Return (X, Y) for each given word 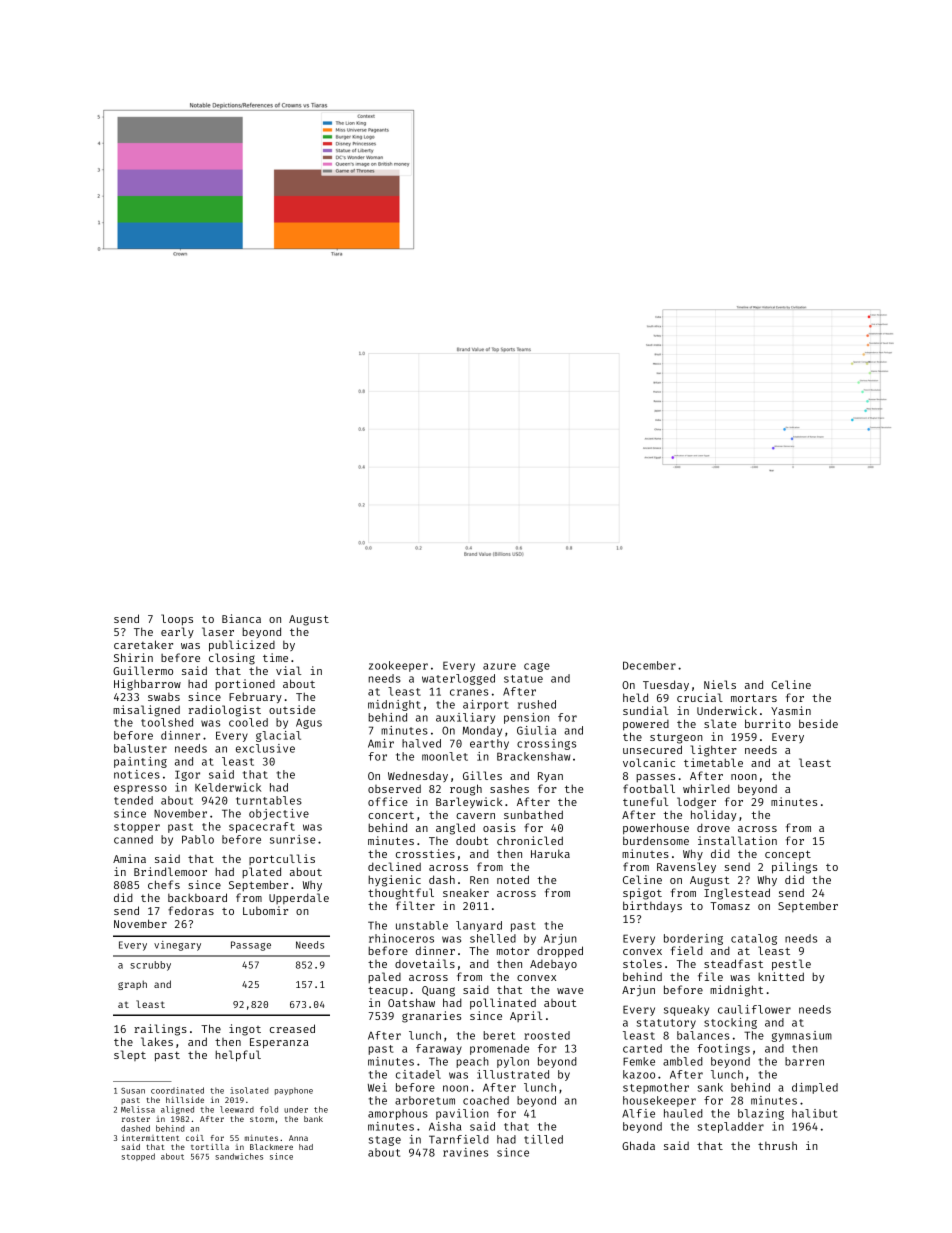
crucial (700, 697)
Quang (438, 991)
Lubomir (265, 910)
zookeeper (398, 666)
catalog (754, 939)
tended (133, 800)
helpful (238, 1056)
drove (713, 827)
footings (724, 1049)
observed (394, 789)
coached (486, 1100)
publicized (242, 646)
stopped (138, 1157)
